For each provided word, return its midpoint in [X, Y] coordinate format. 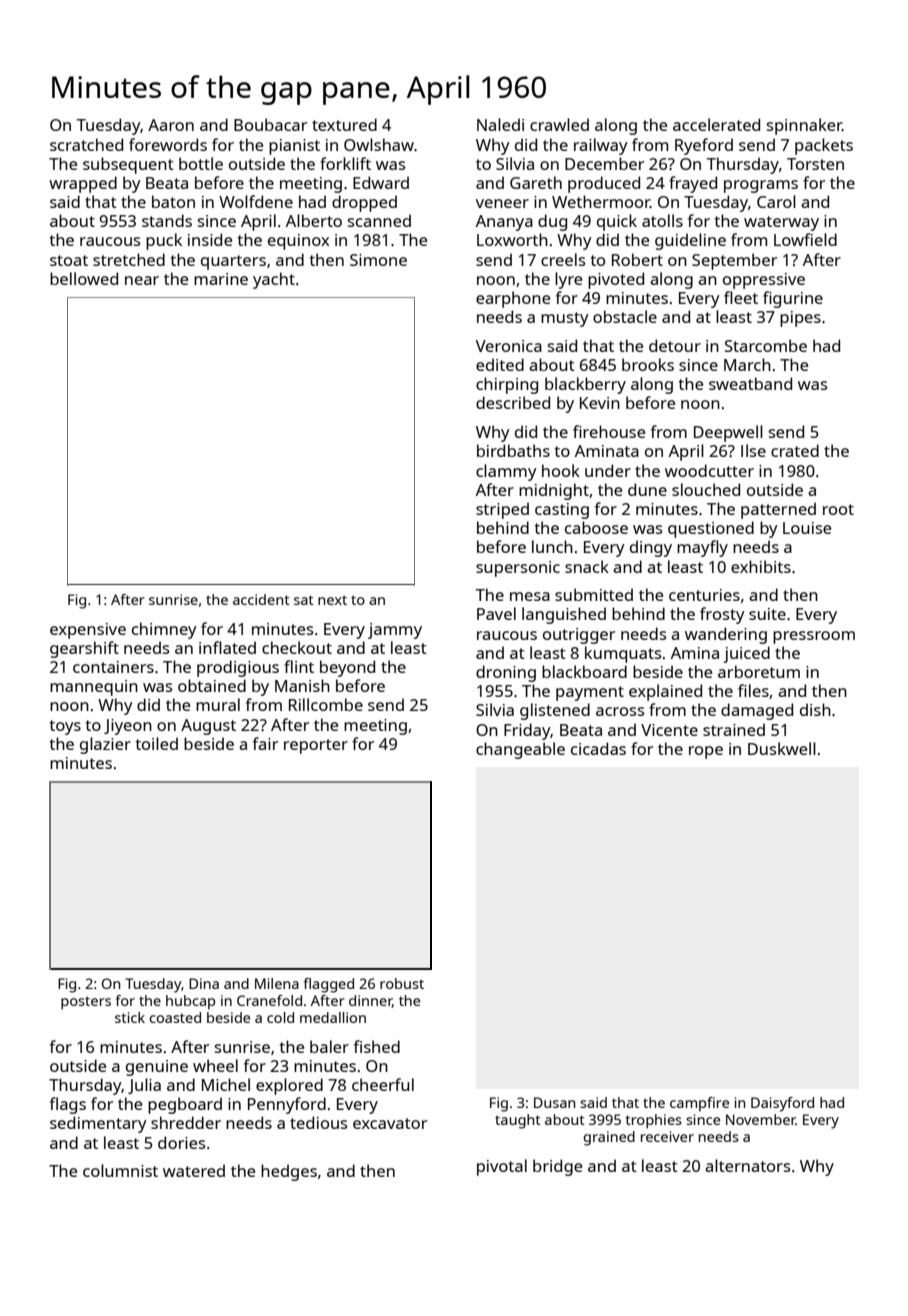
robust [402, 983]
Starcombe [766, 345]
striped [502, 510]
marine [221, 279]
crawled [559, 124]
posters [86, 1003]
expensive [88, 631]
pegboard [185, 1105]
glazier [105, 745]
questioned [711, 529]
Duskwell [782, 748]
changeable [520, 750]
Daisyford [782, 1104]
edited [500, 364]
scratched [86, 144]
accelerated [716, 124]
